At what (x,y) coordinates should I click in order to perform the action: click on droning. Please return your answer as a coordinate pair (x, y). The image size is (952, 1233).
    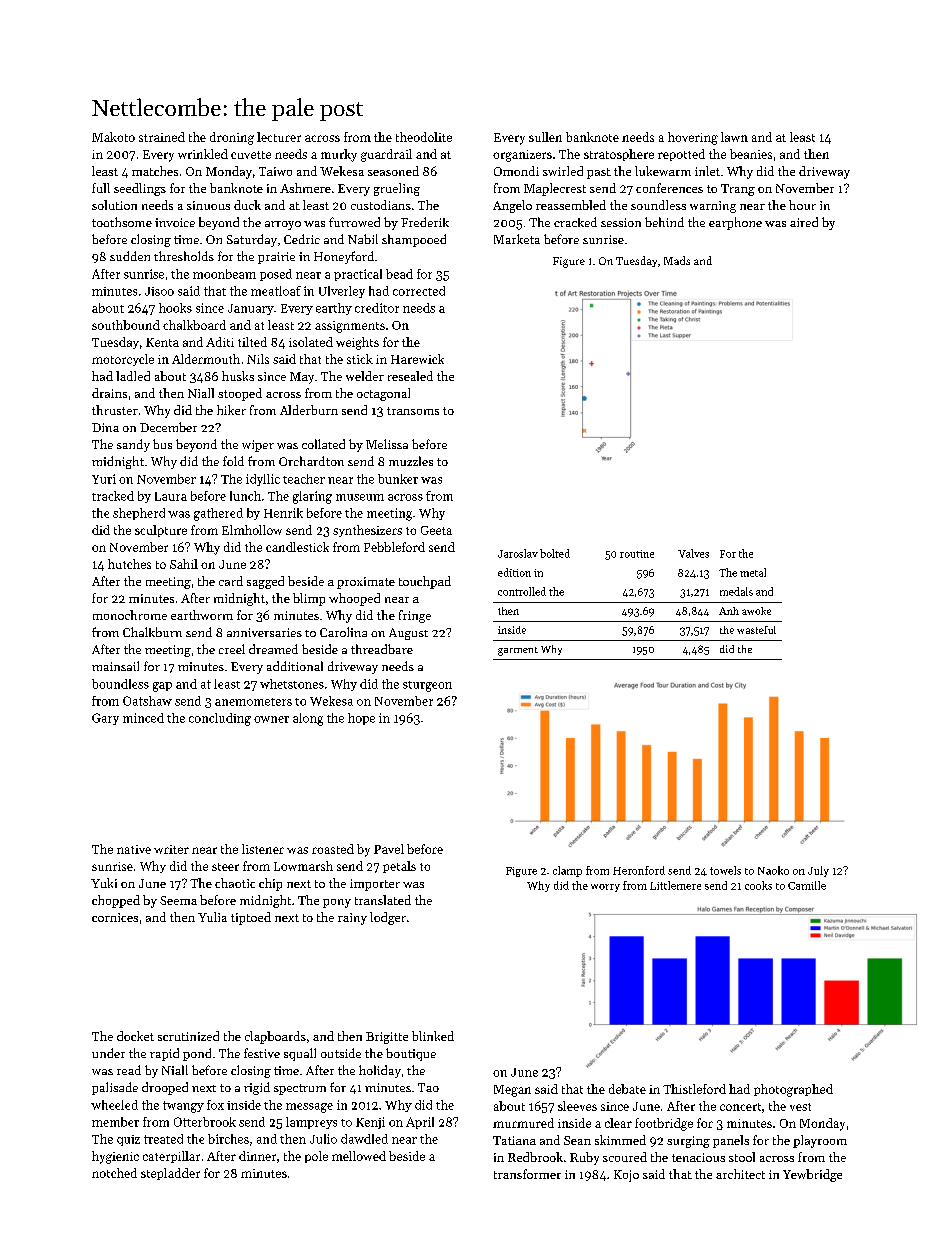
    Looking at the image, I should click on (232, 138).
